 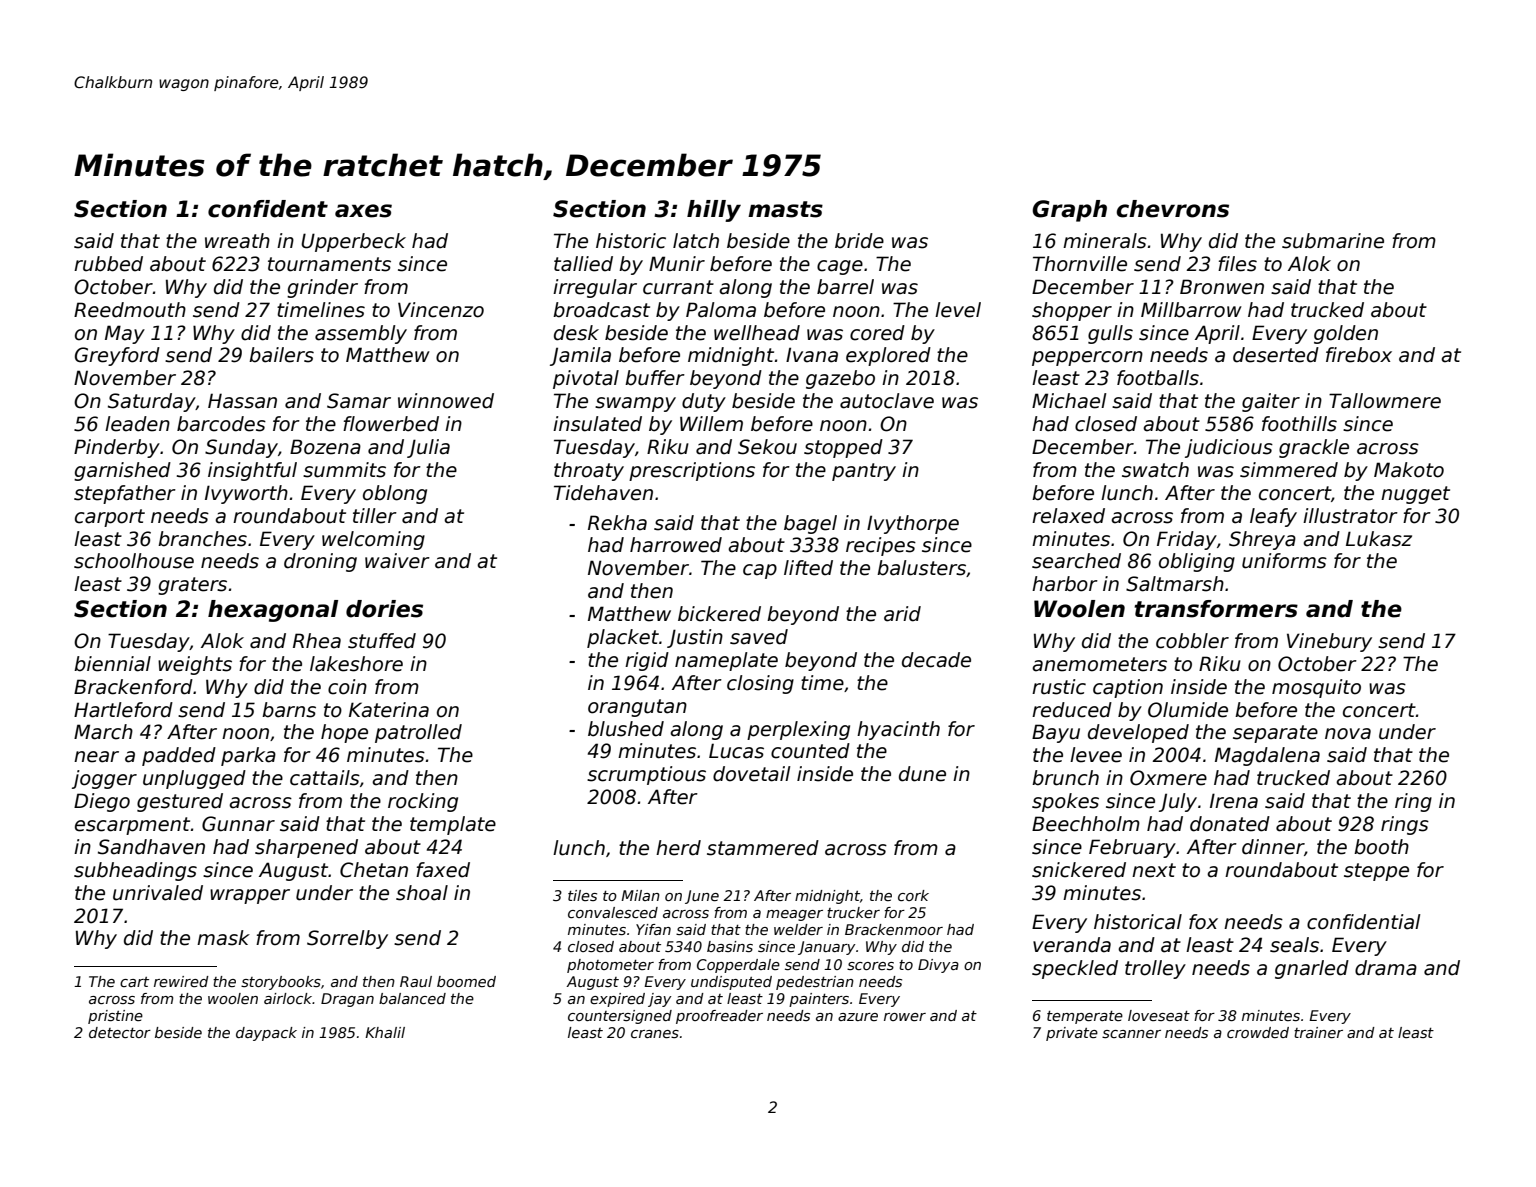 I want to click on dinner, so click(x=1273, y=847).
